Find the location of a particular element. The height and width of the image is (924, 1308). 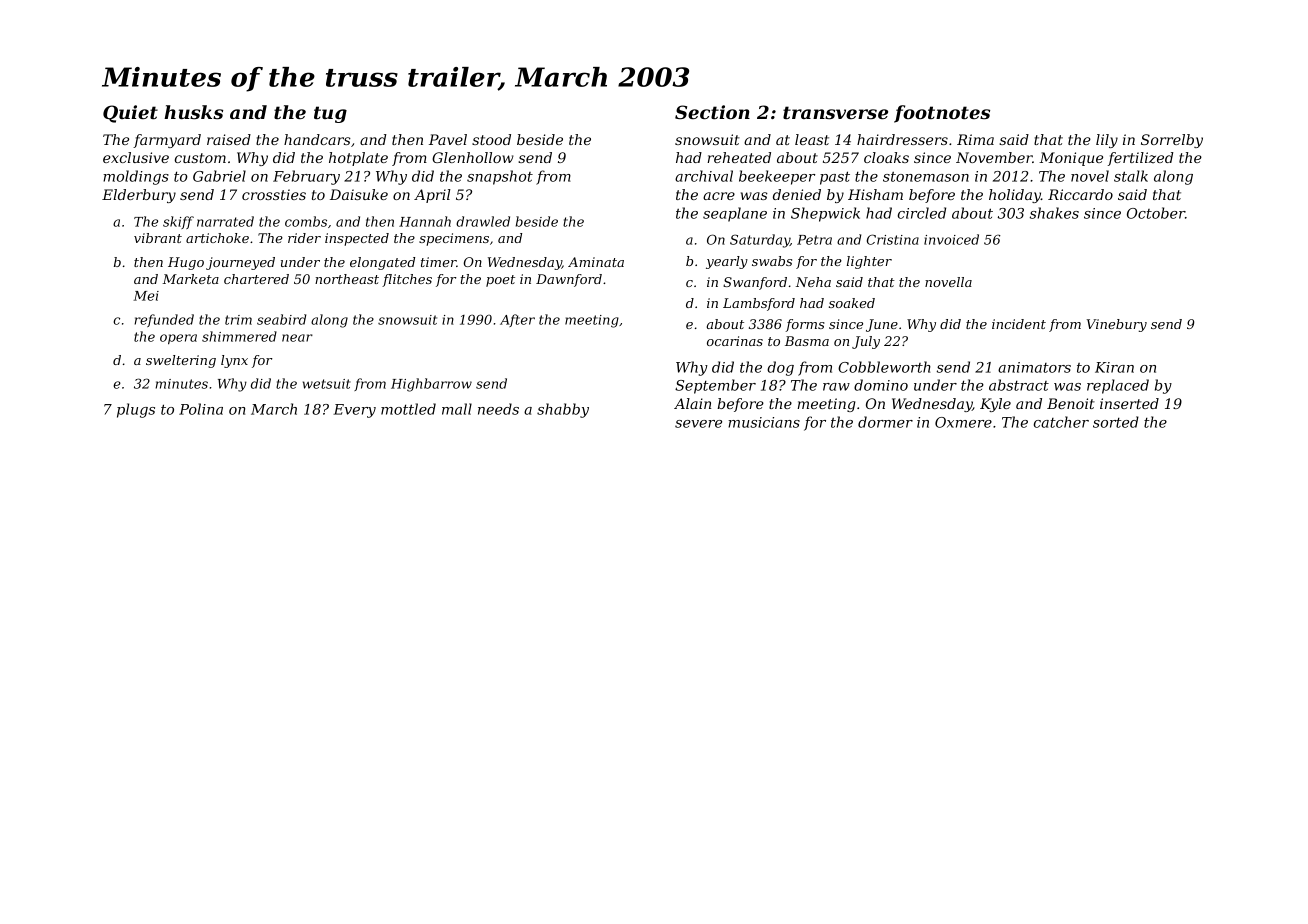

stalk is located at coordinates (1131, 176).
